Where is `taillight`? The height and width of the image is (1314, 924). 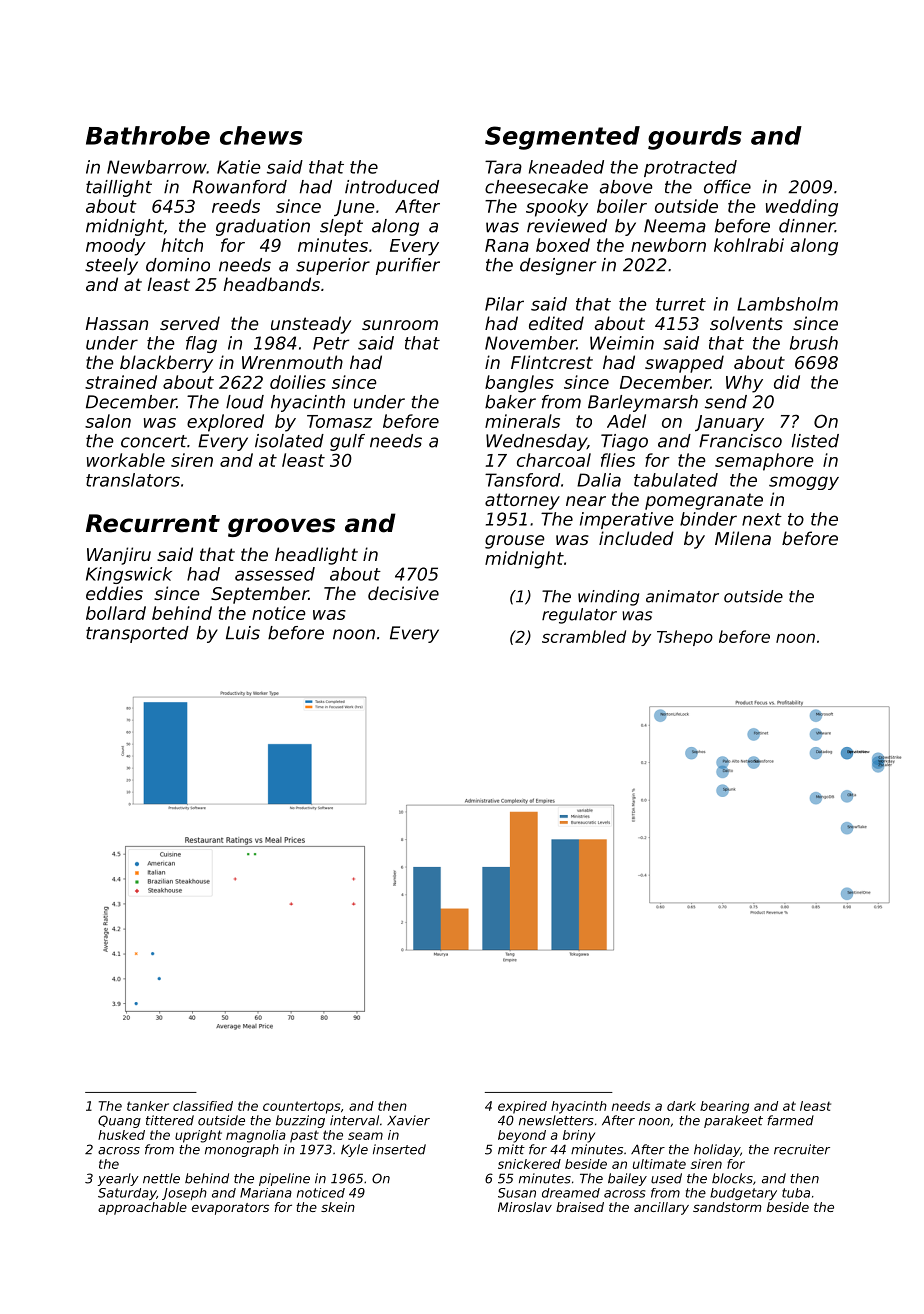
taillight is located at coordinates (119, 188).
